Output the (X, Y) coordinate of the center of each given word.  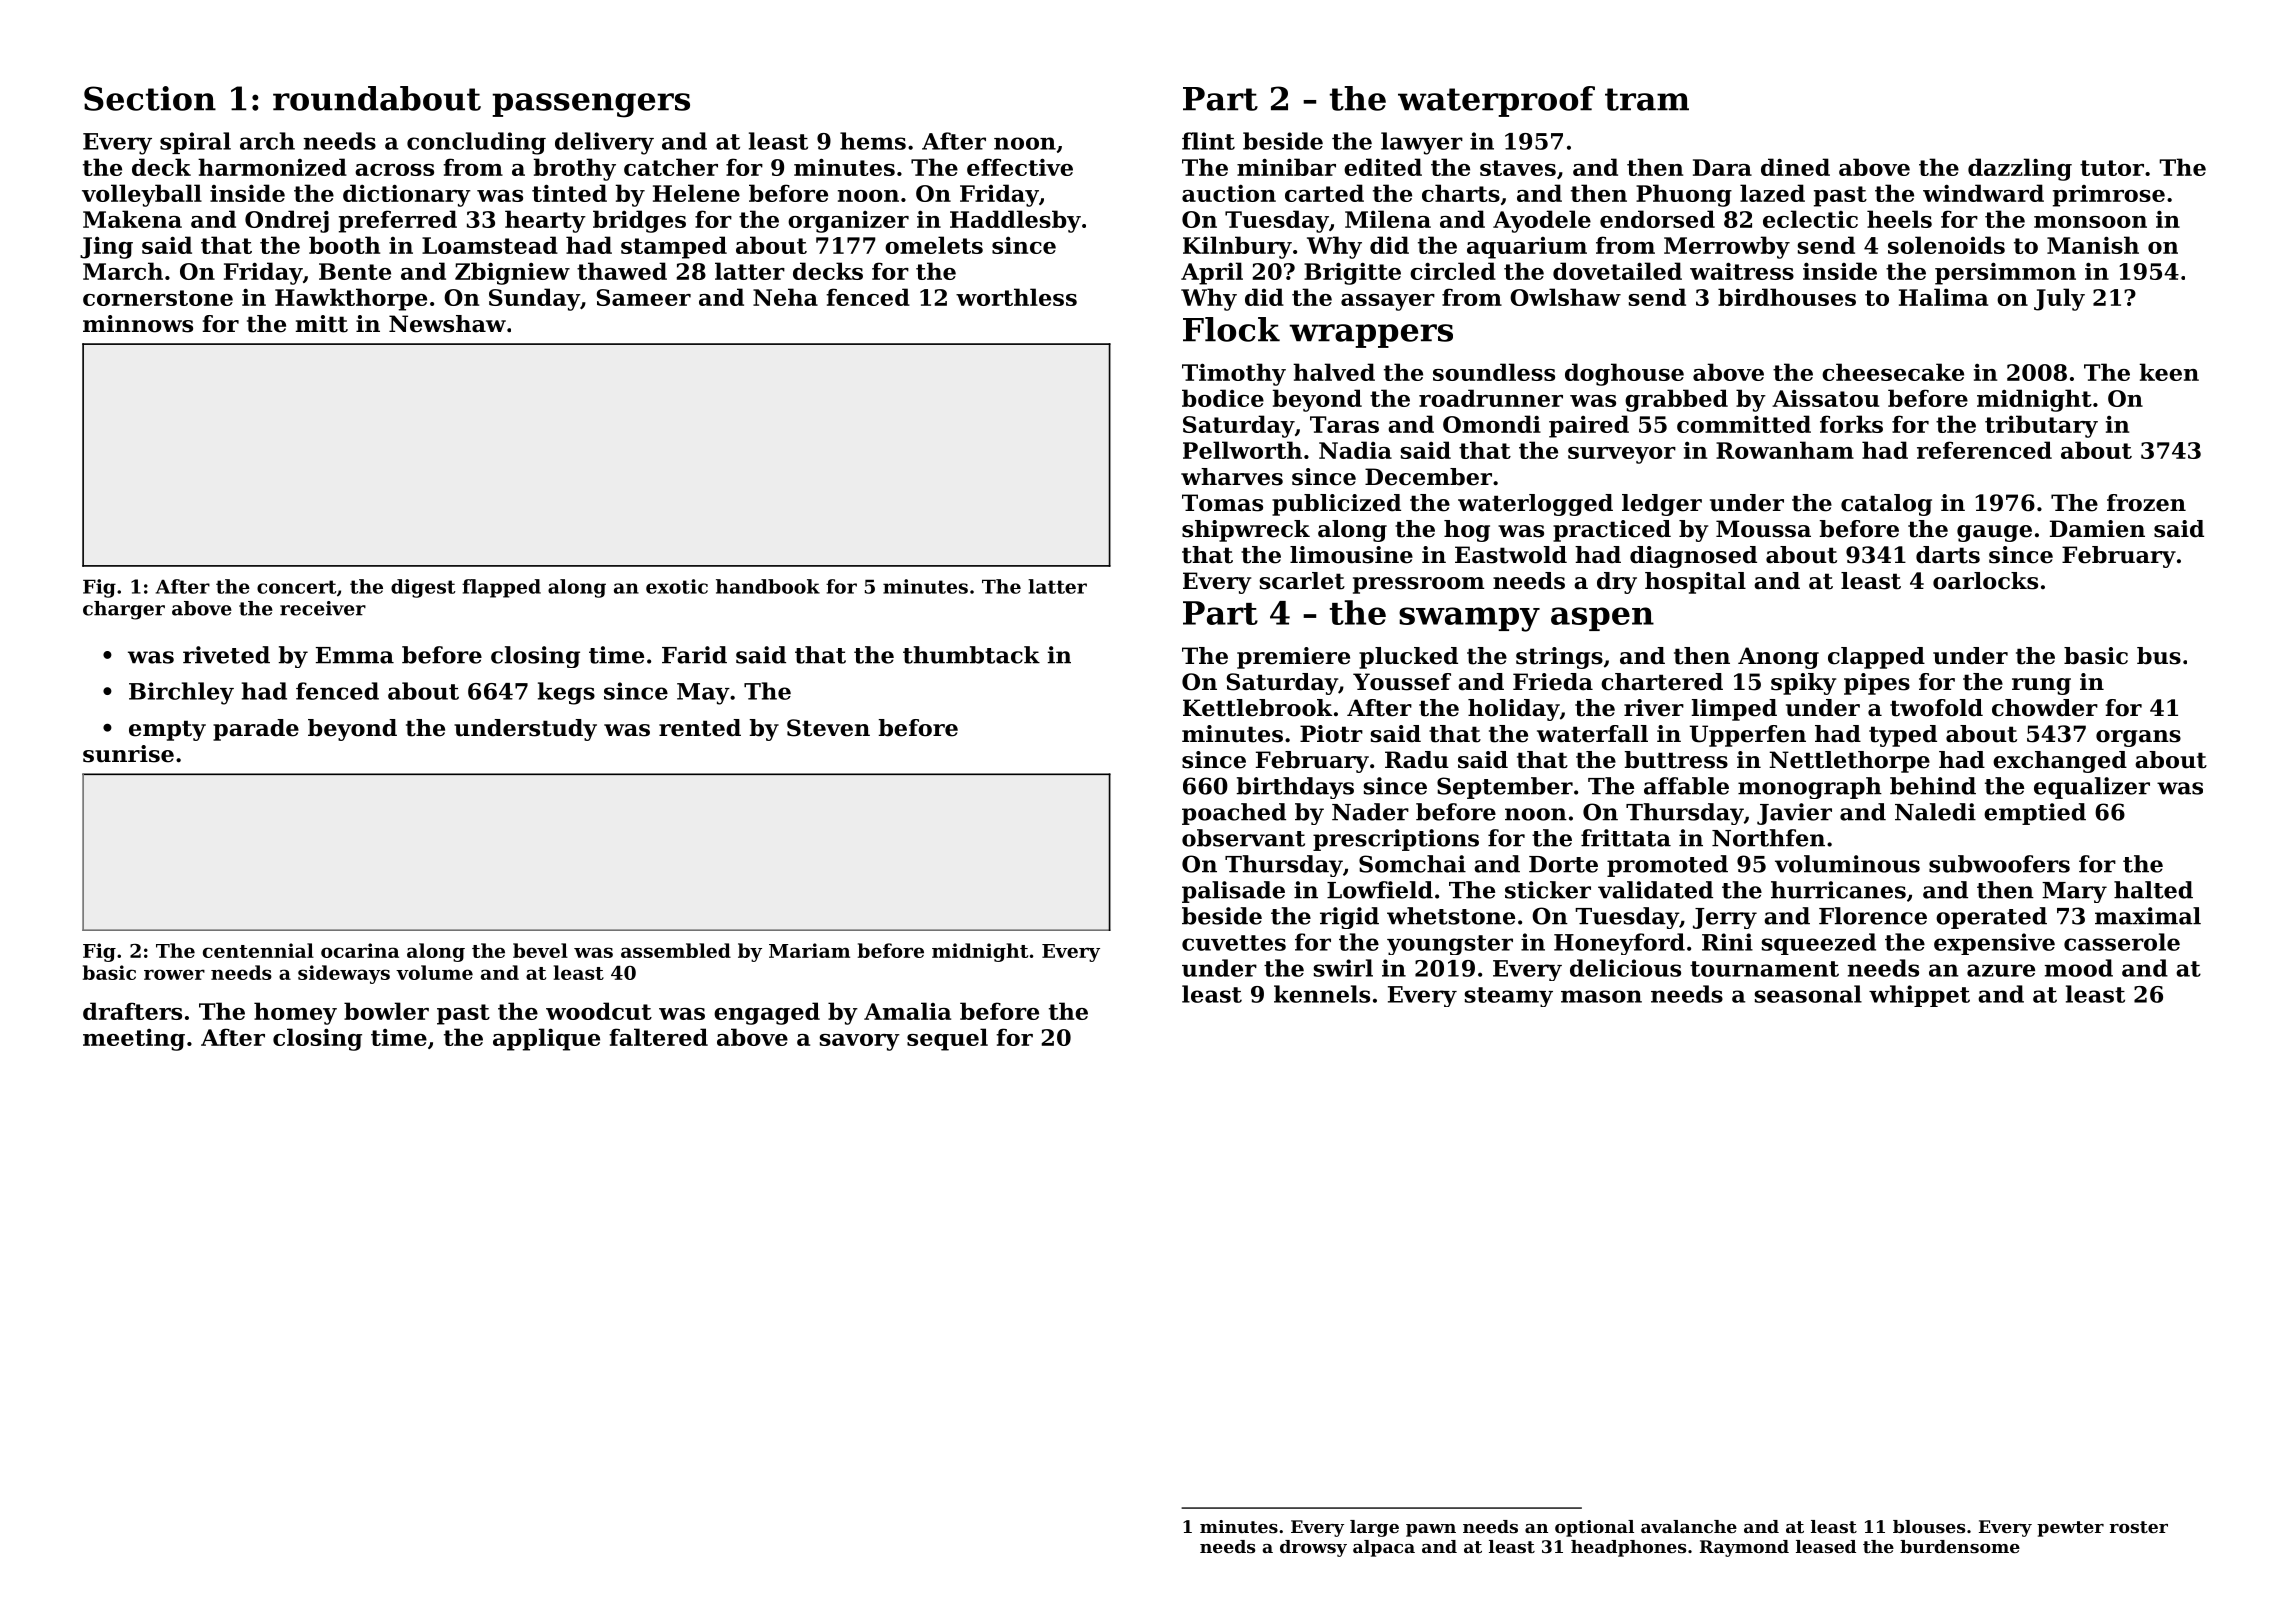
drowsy (1313, 1548)
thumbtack (971, 655)
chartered (1662, 682)
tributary (2041, 426)
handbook (768, 586)
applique (546, 1039)
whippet (1919, 996)
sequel (947, 1039)
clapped (1876, 658)
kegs (566, 693)
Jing (106, 248)
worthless (1016, 297)
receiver (323, 608)
